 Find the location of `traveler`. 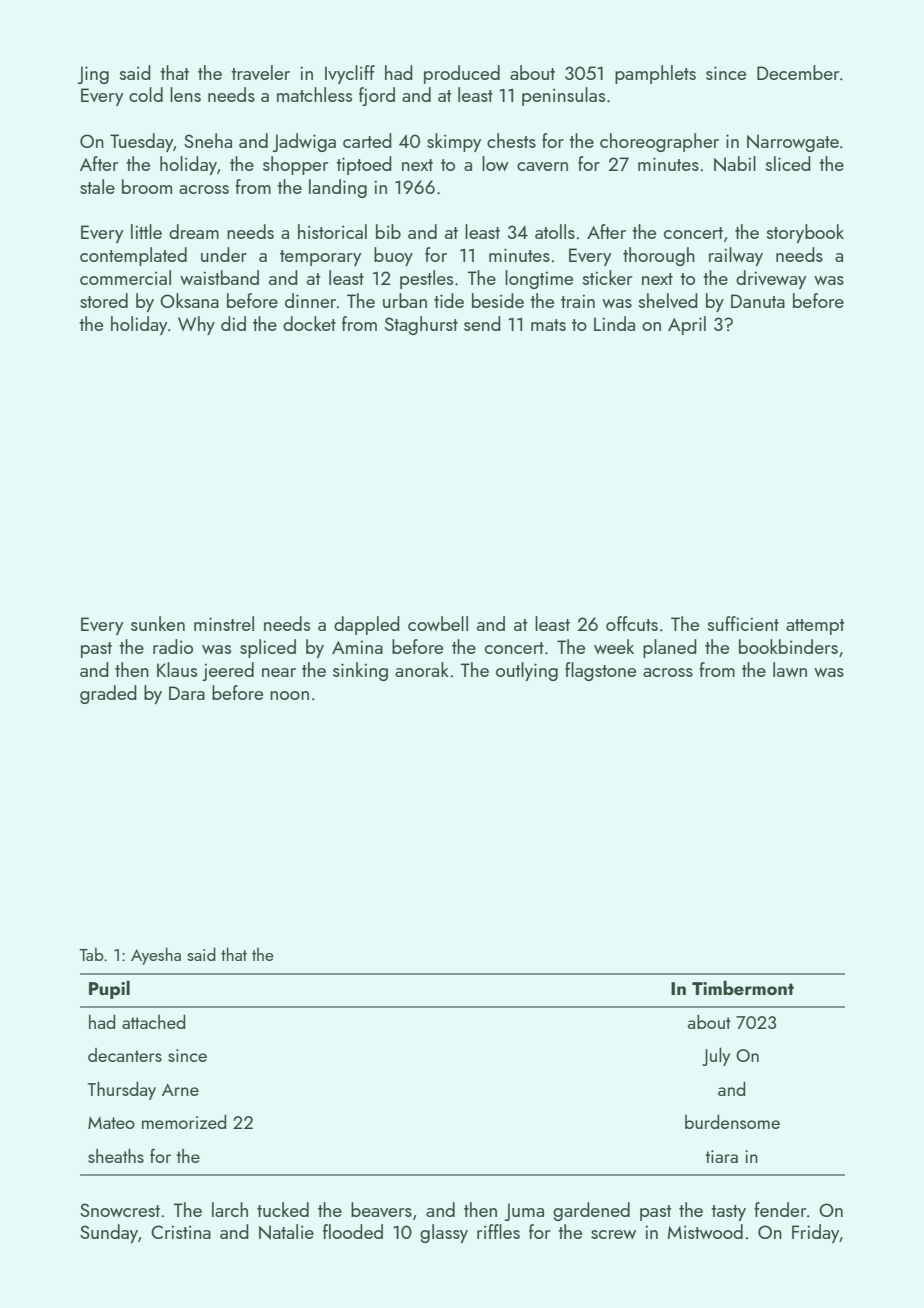

traveler is located at coordinates (260, 72).
